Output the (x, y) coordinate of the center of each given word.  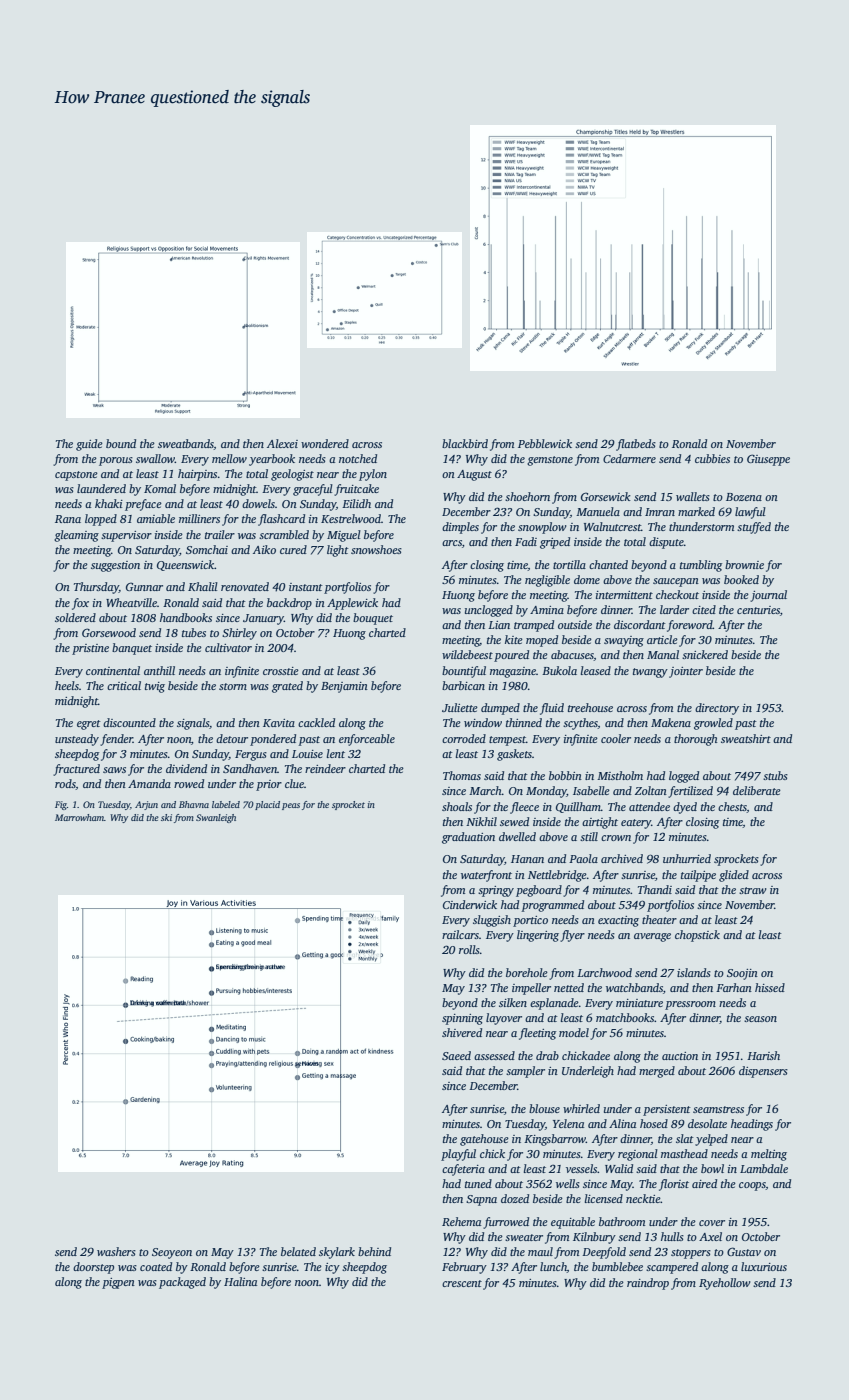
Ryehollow (725, 1284)
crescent (462, 1283)
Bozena (744, 497)
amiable (156, 518)
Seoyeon (172, 1253)
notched (358, 458)
